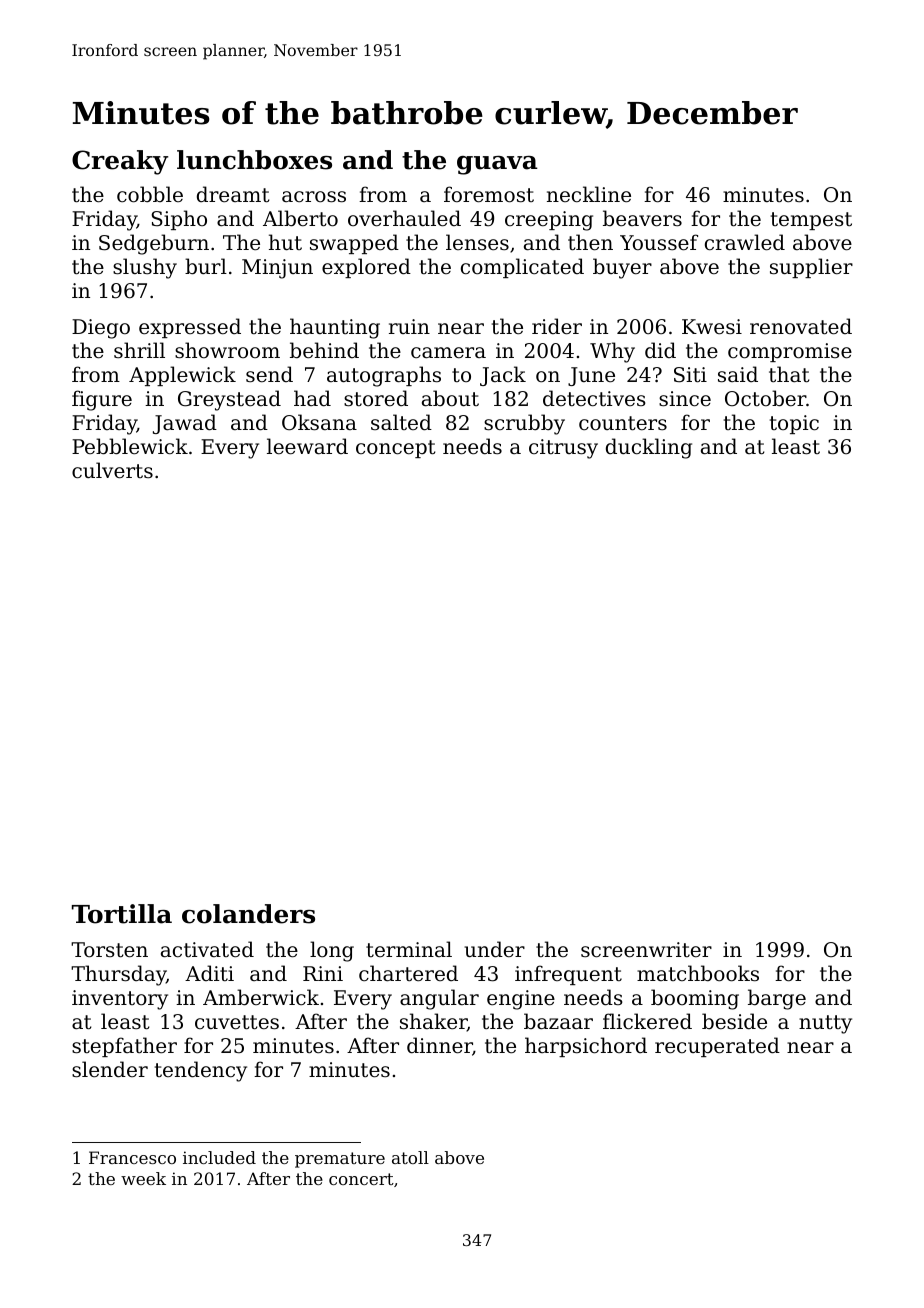 This image has width=924, height=1308. I want to click on cuvettes, so click(237, 1022).
